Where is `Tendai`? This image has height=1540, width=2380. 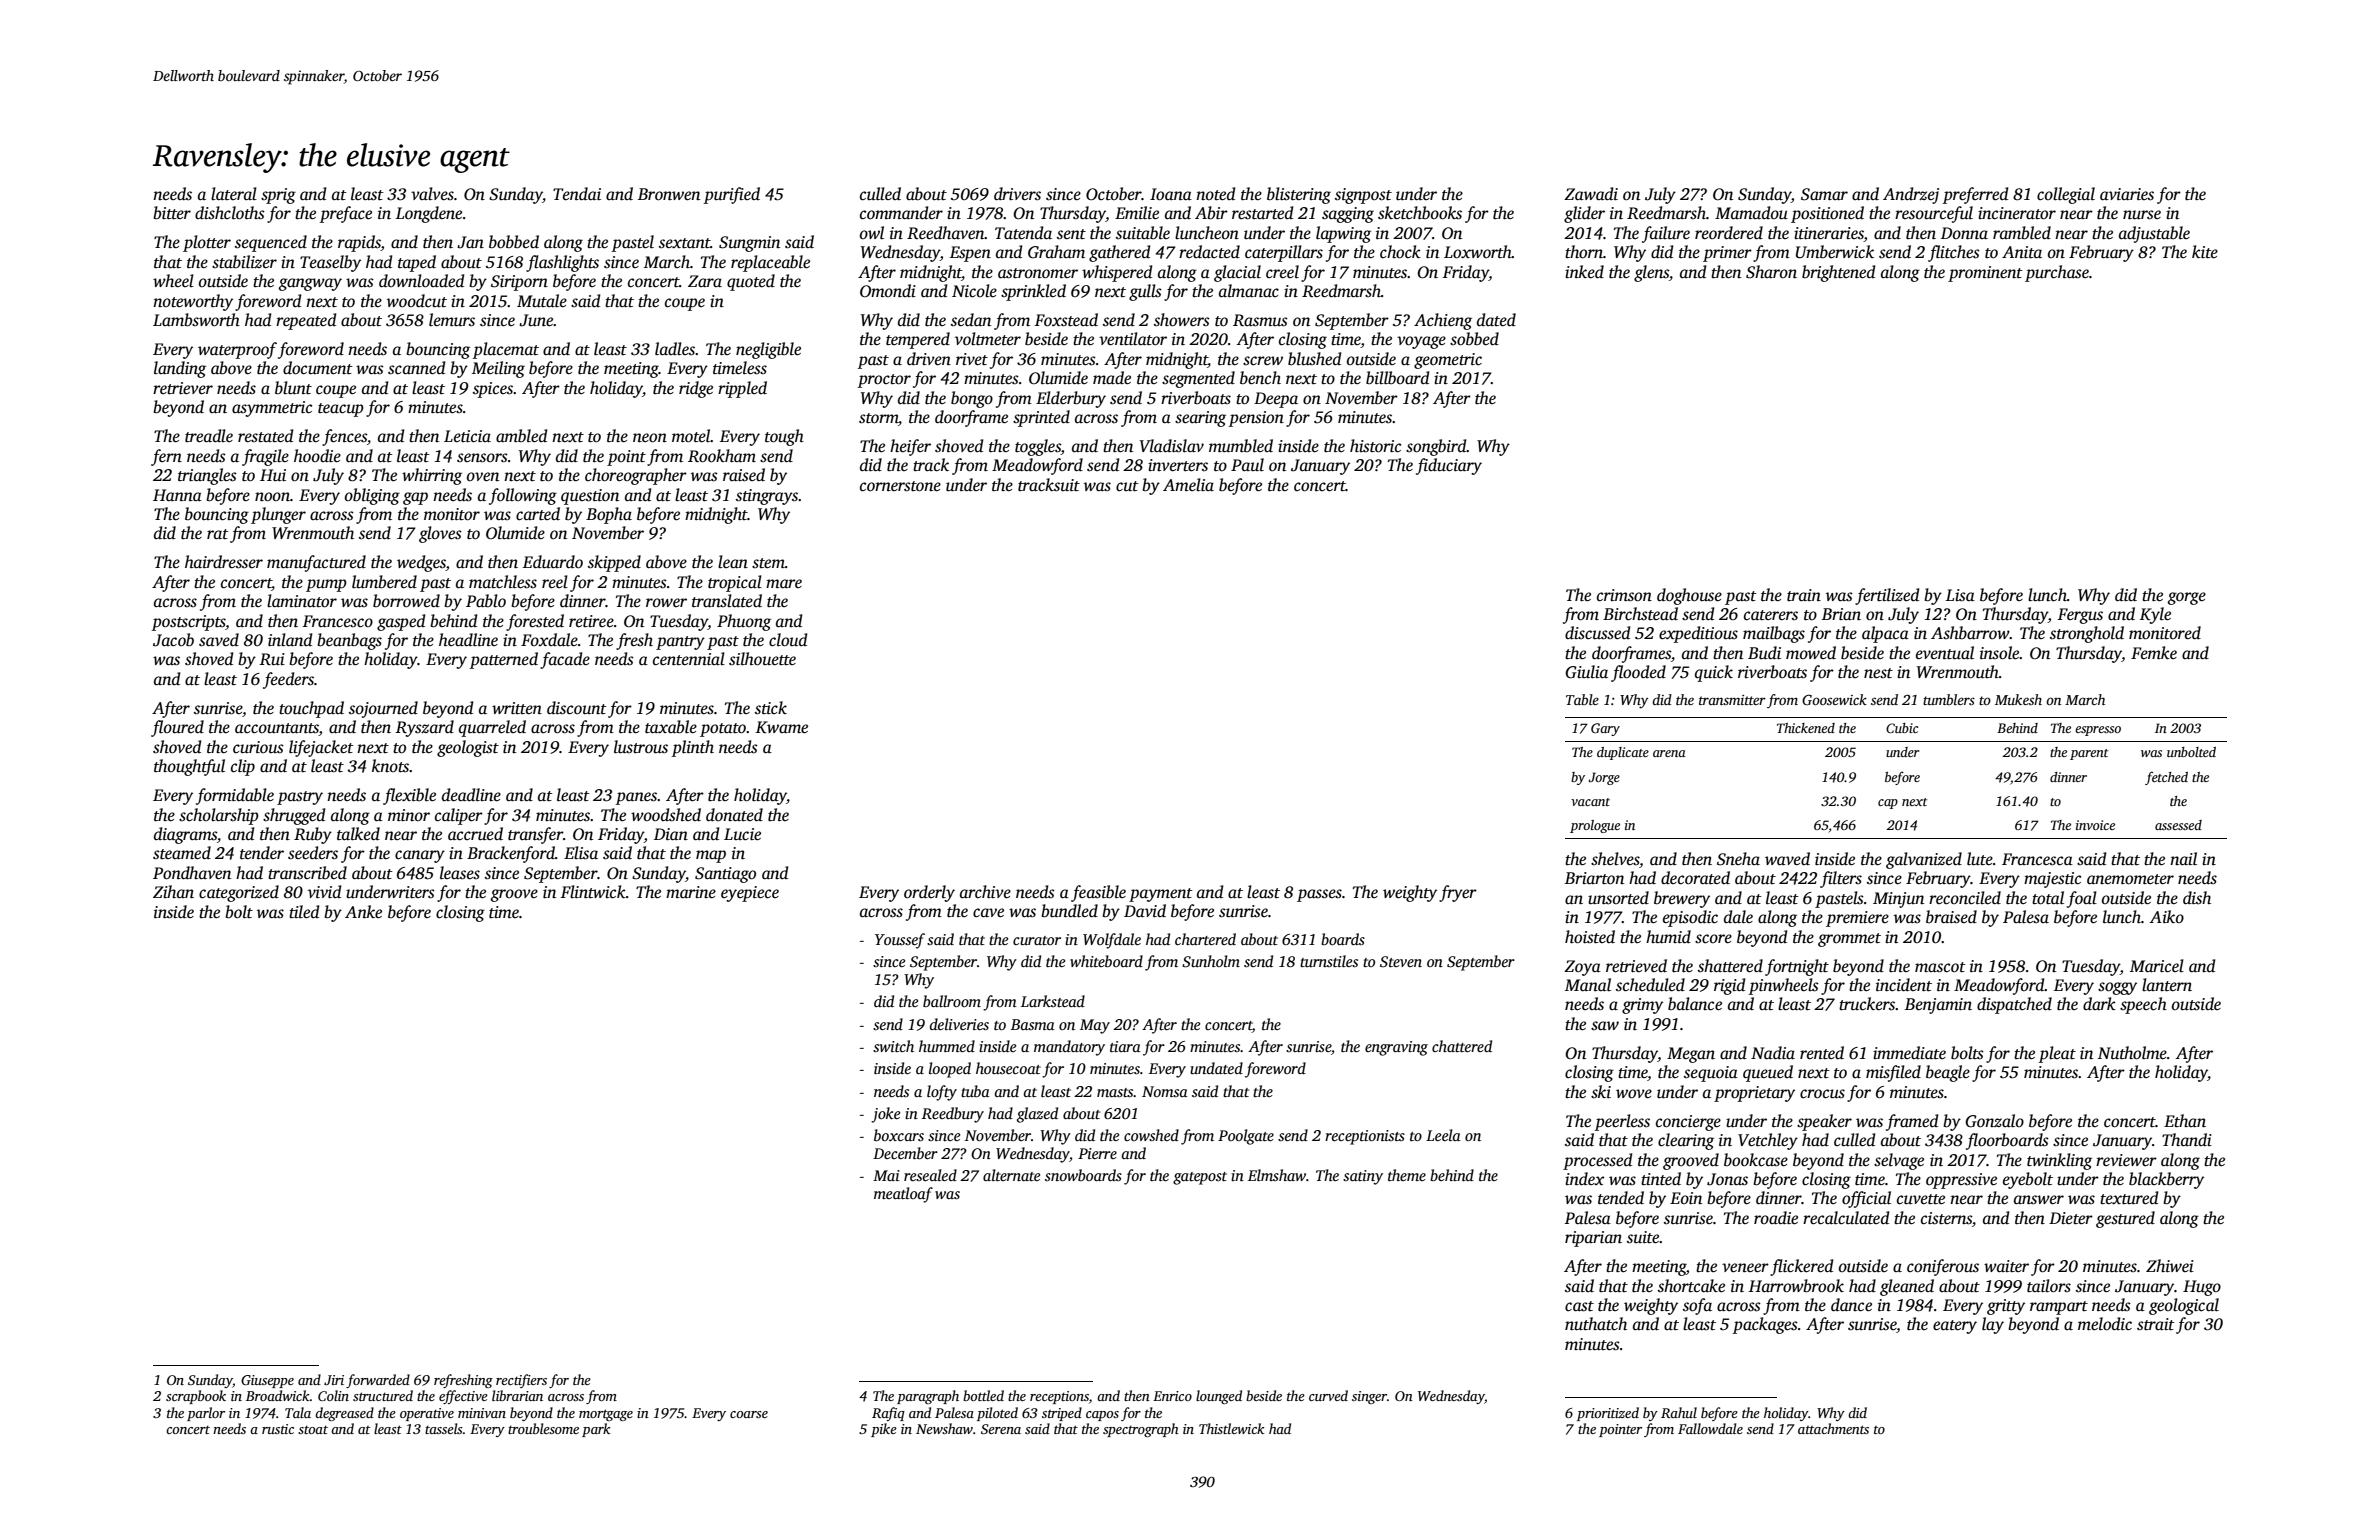
Tendai is located at coordinates (577, 194).
